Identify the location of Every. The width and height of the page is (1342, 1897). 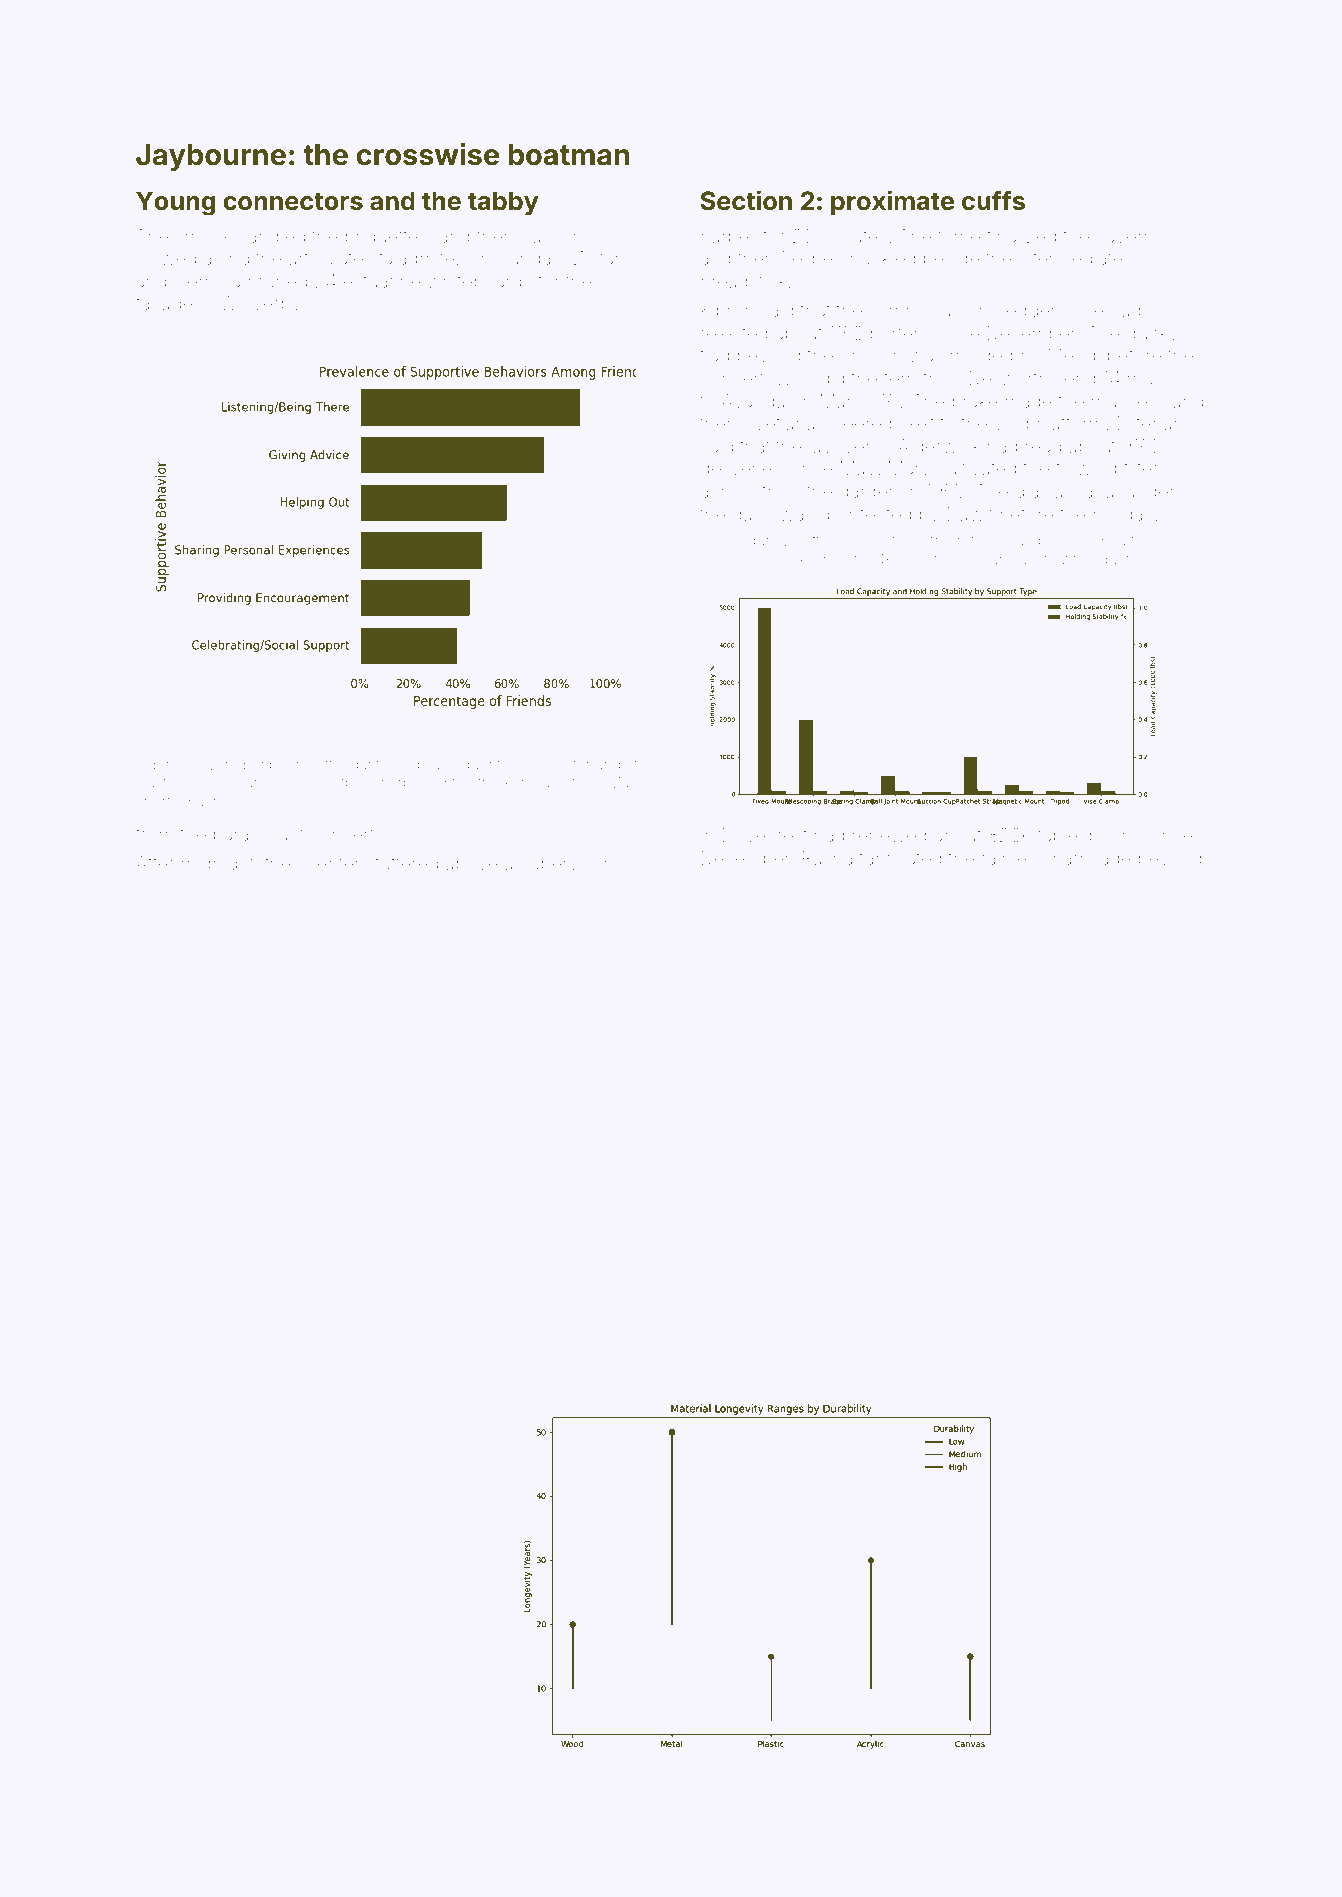
(218, 765).
